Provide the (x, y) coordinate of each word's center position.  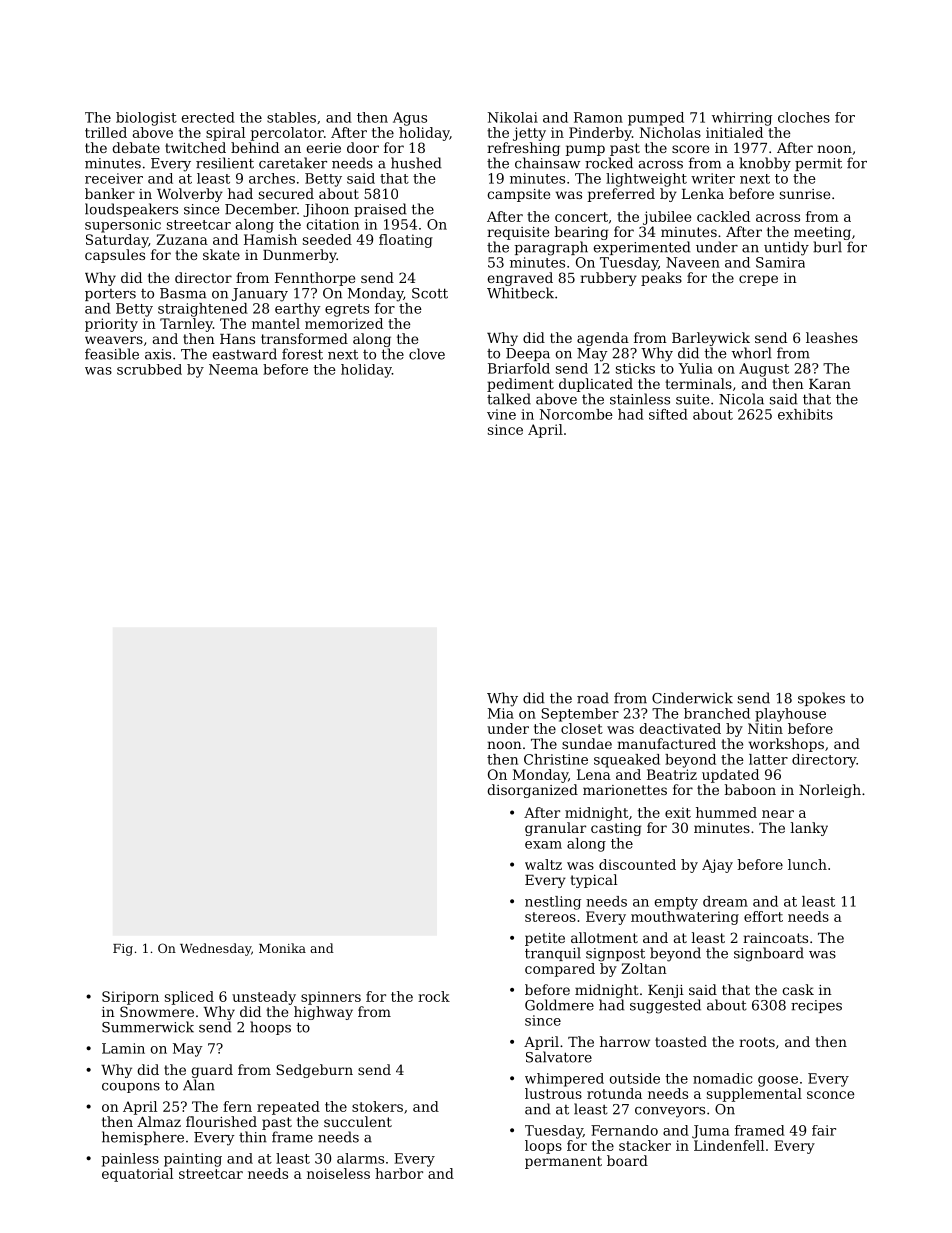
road (593, 698)
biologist (146, 119)
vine (501, 414)
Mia (501, 713)
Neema (233, 369)
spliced (189, 998)
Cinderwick (692, 698)
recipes (816, 1006)
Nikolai (513, 117)
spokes (821, 699)
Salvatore (559, 1057)
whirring (742, 119)
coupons (131, 1088)
